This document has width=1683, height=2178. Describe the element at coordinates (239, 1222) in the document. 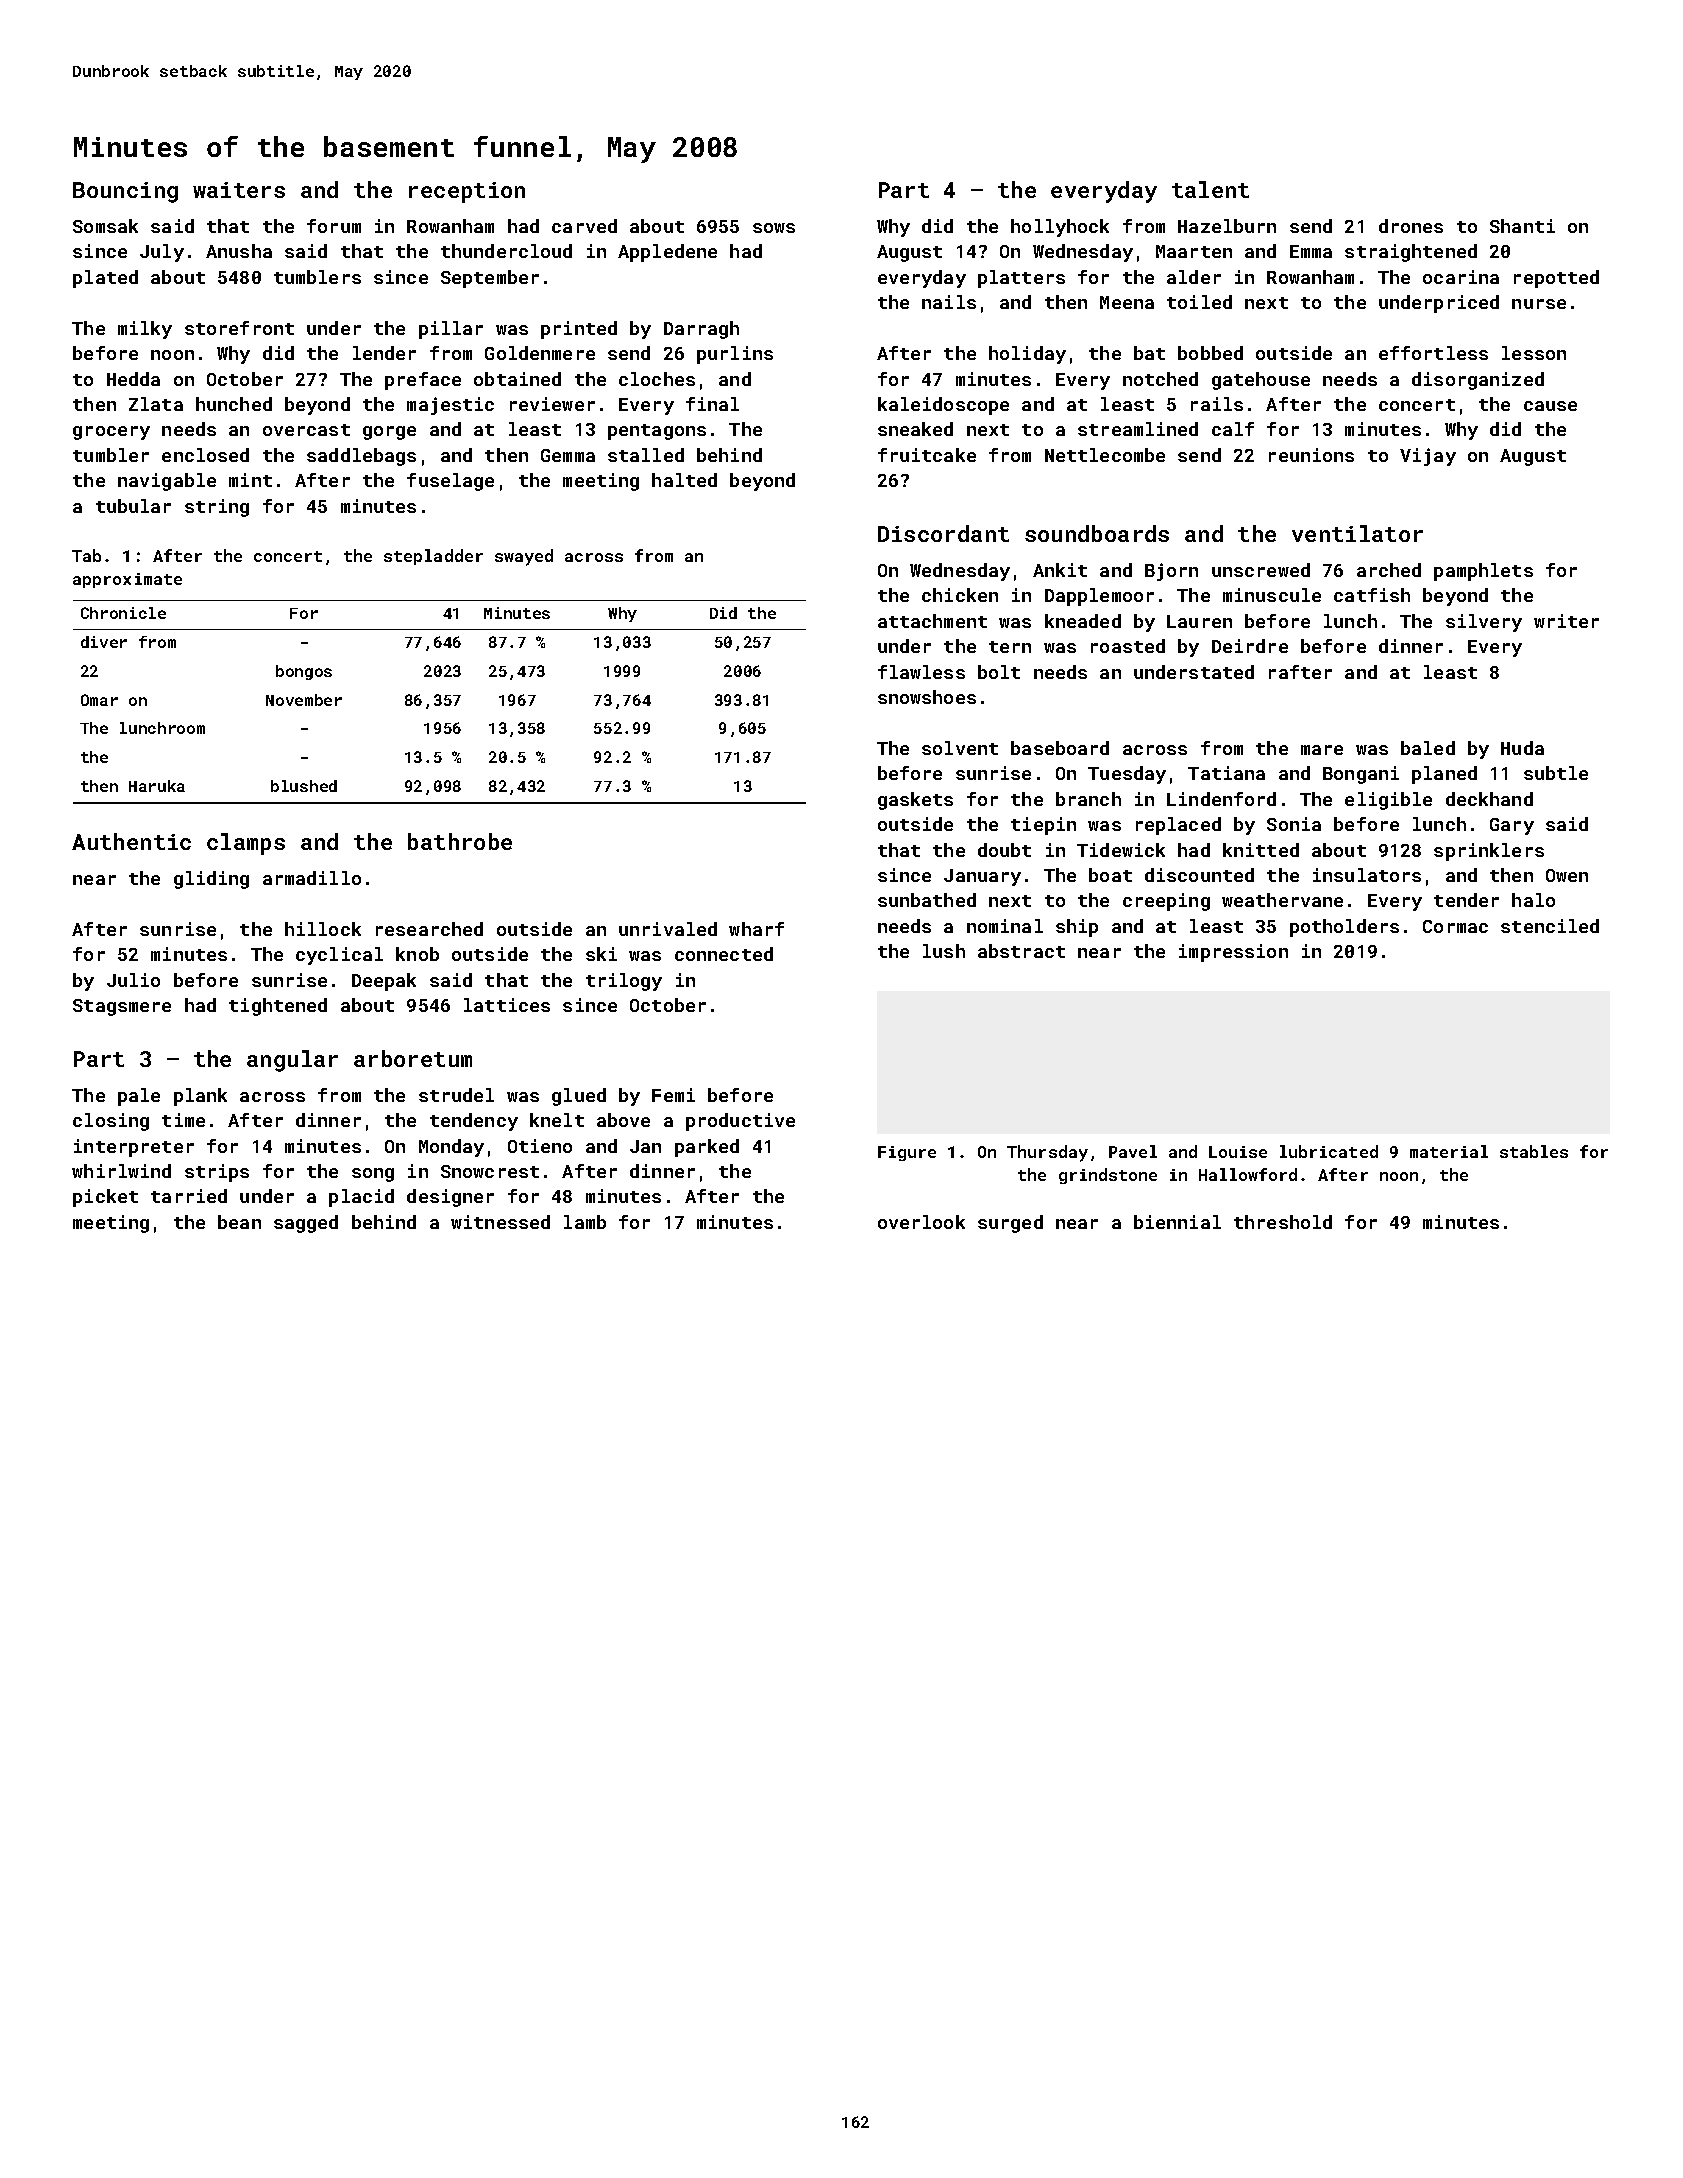

I see `bean` at that location.
